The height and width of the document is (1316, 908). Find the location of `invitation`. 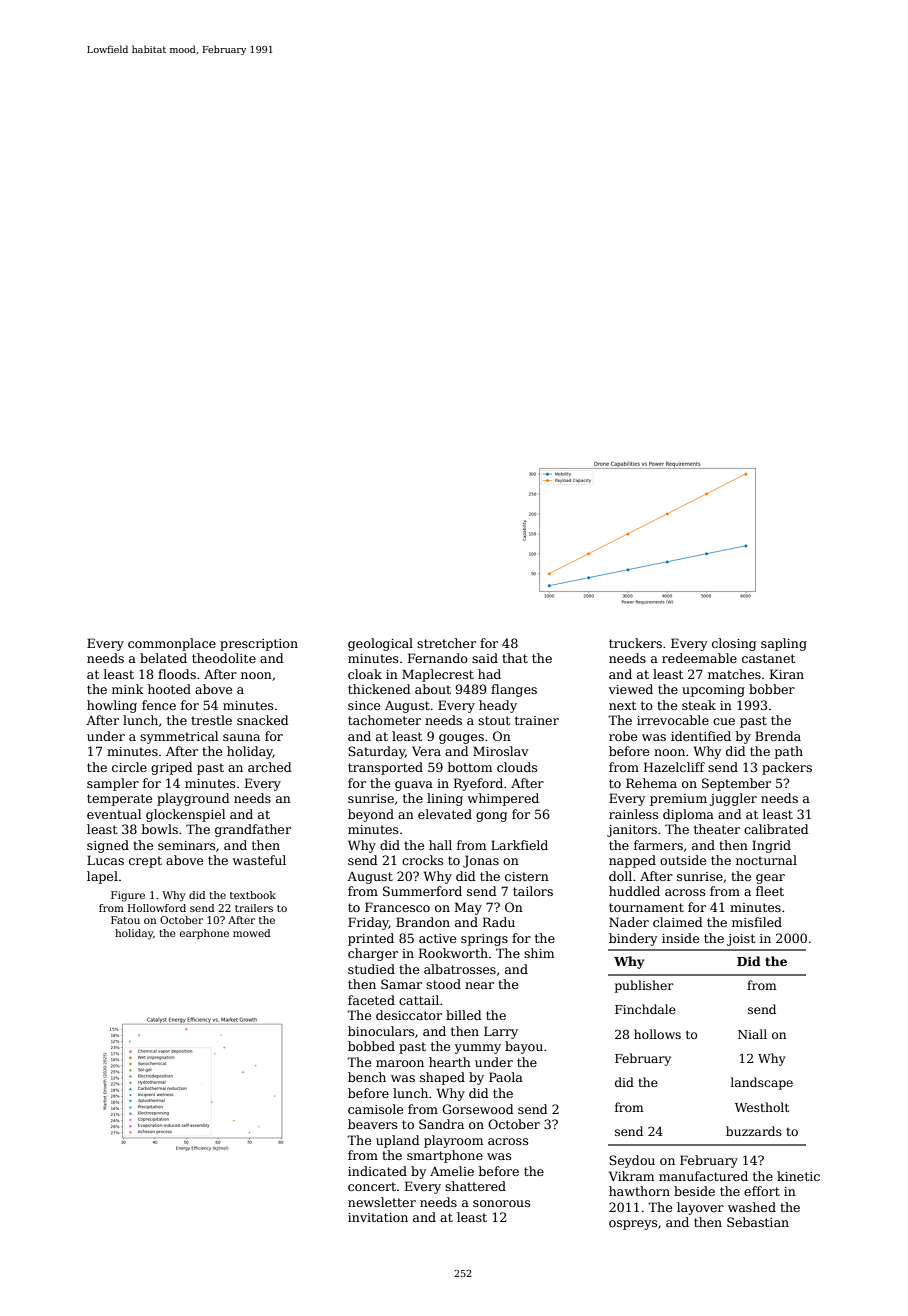

invitation is located at coordinates (378, 1217).
